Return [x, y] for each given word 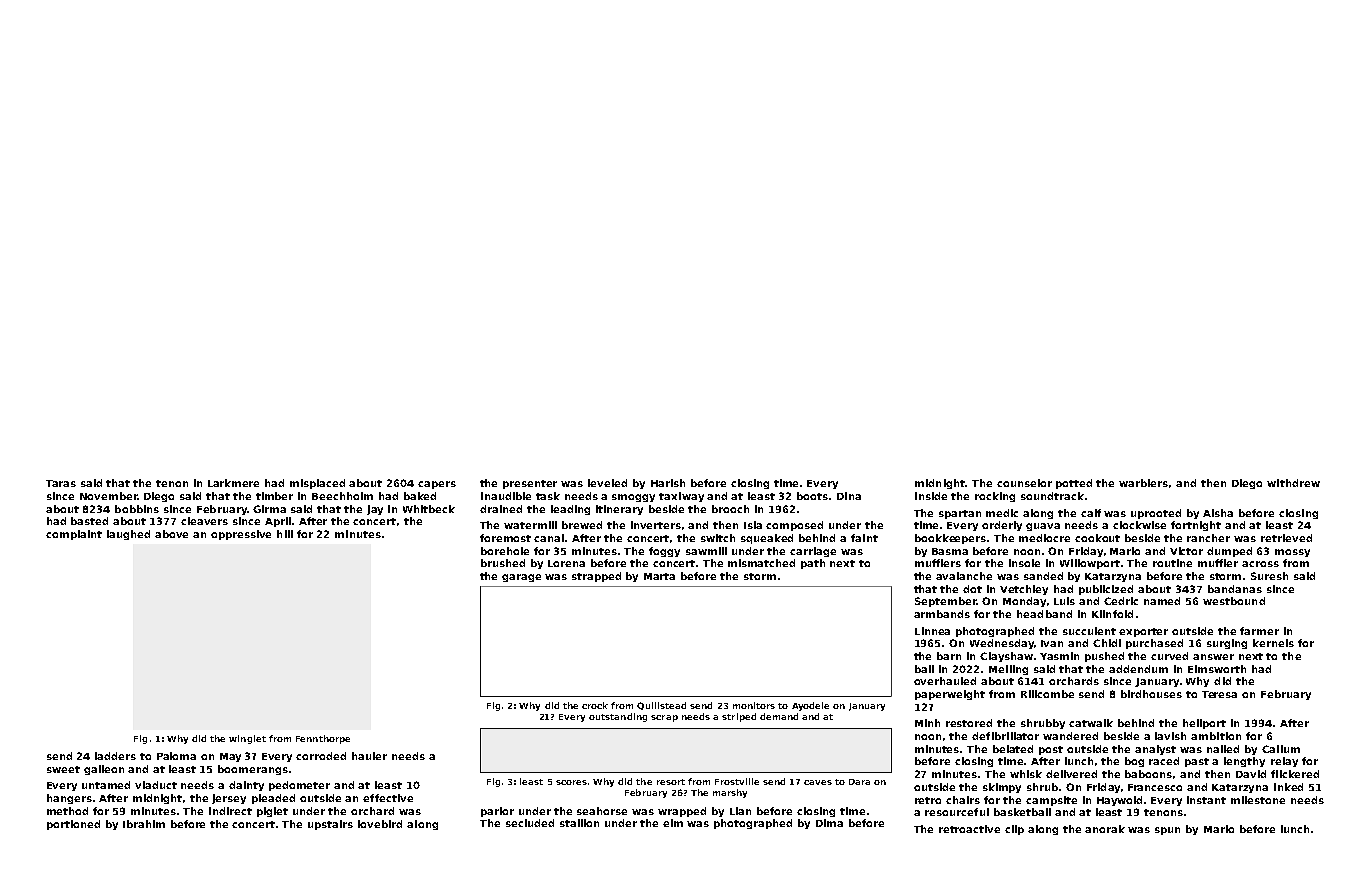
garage [521, 578]
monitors [754, 705]
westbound [1234, 601]
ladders [115, 756]
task [548, 496]
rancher [1208, 538]
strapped [596, 577]
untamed [106, 785]
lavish [1170, 736]
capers [437, 485]
